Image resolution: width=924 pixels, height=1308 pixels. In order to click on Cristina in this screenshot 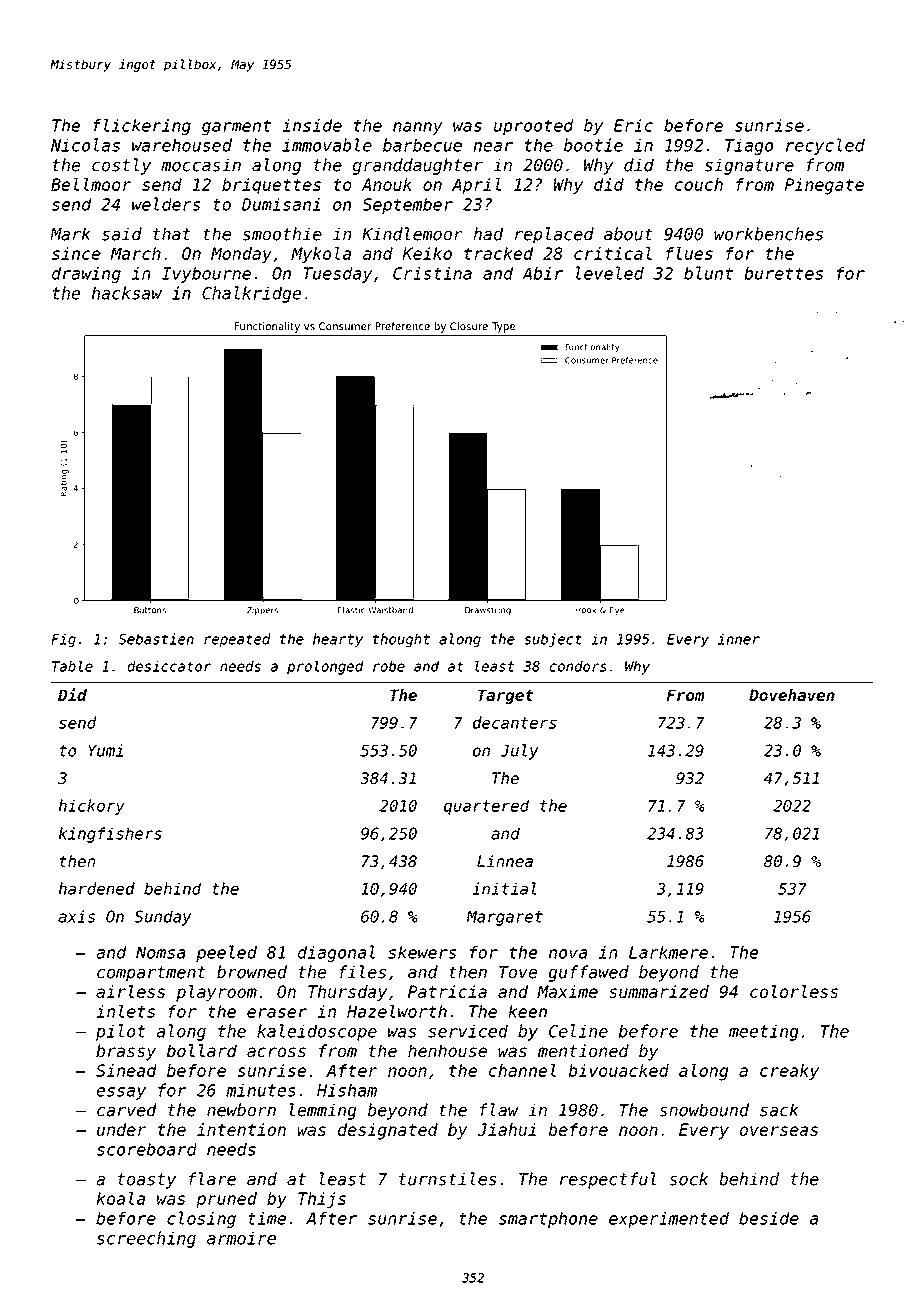, I will do `click(432, 273)`.
